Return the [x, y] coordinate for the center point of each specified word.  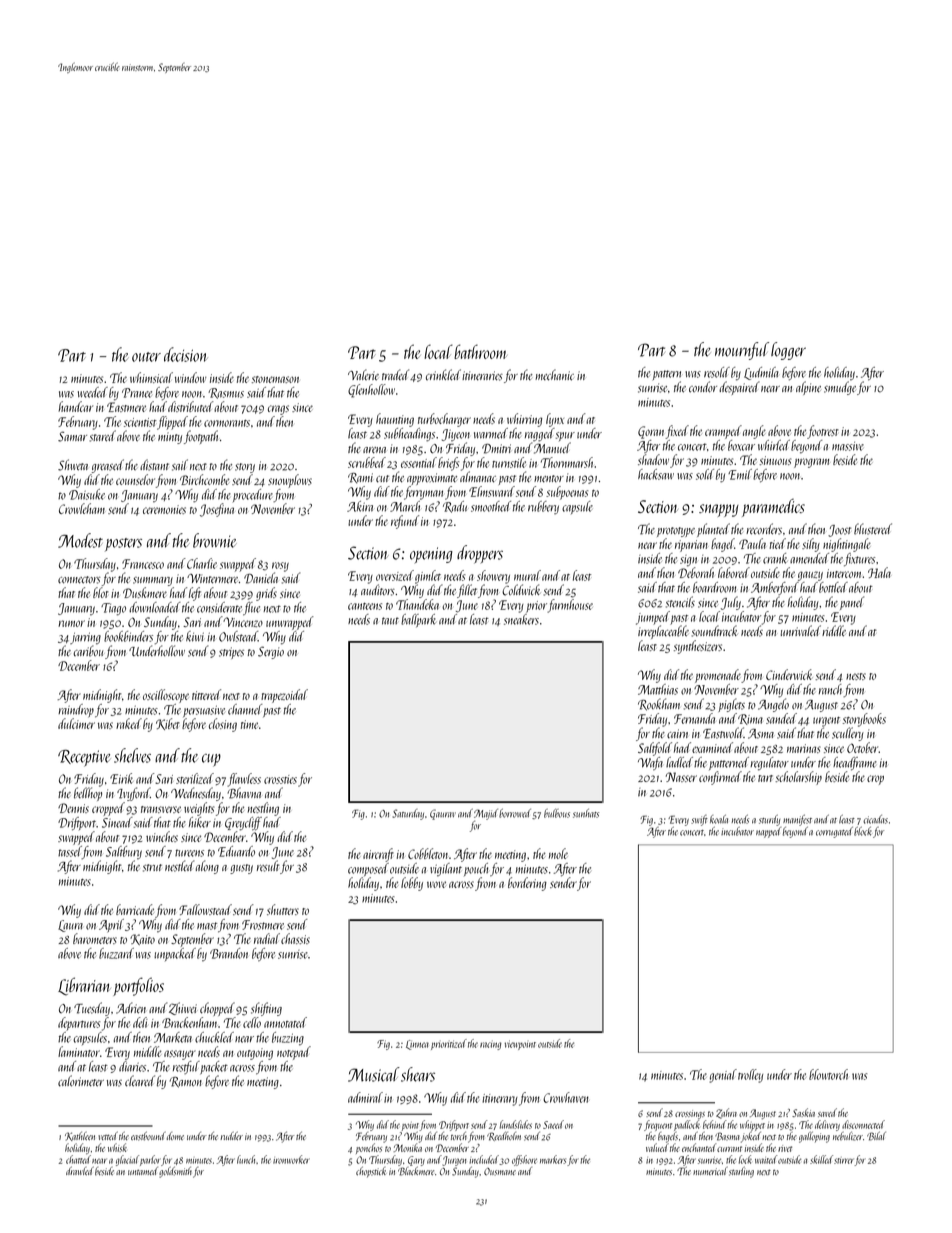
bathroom [480, 351]
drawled [80, 1171]
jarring [85, 638]
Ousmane [500, 1172]
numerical [710, 1171]
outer [146, 357]
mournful [742, 351]
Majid [486, 814]
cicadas [875, 819]
